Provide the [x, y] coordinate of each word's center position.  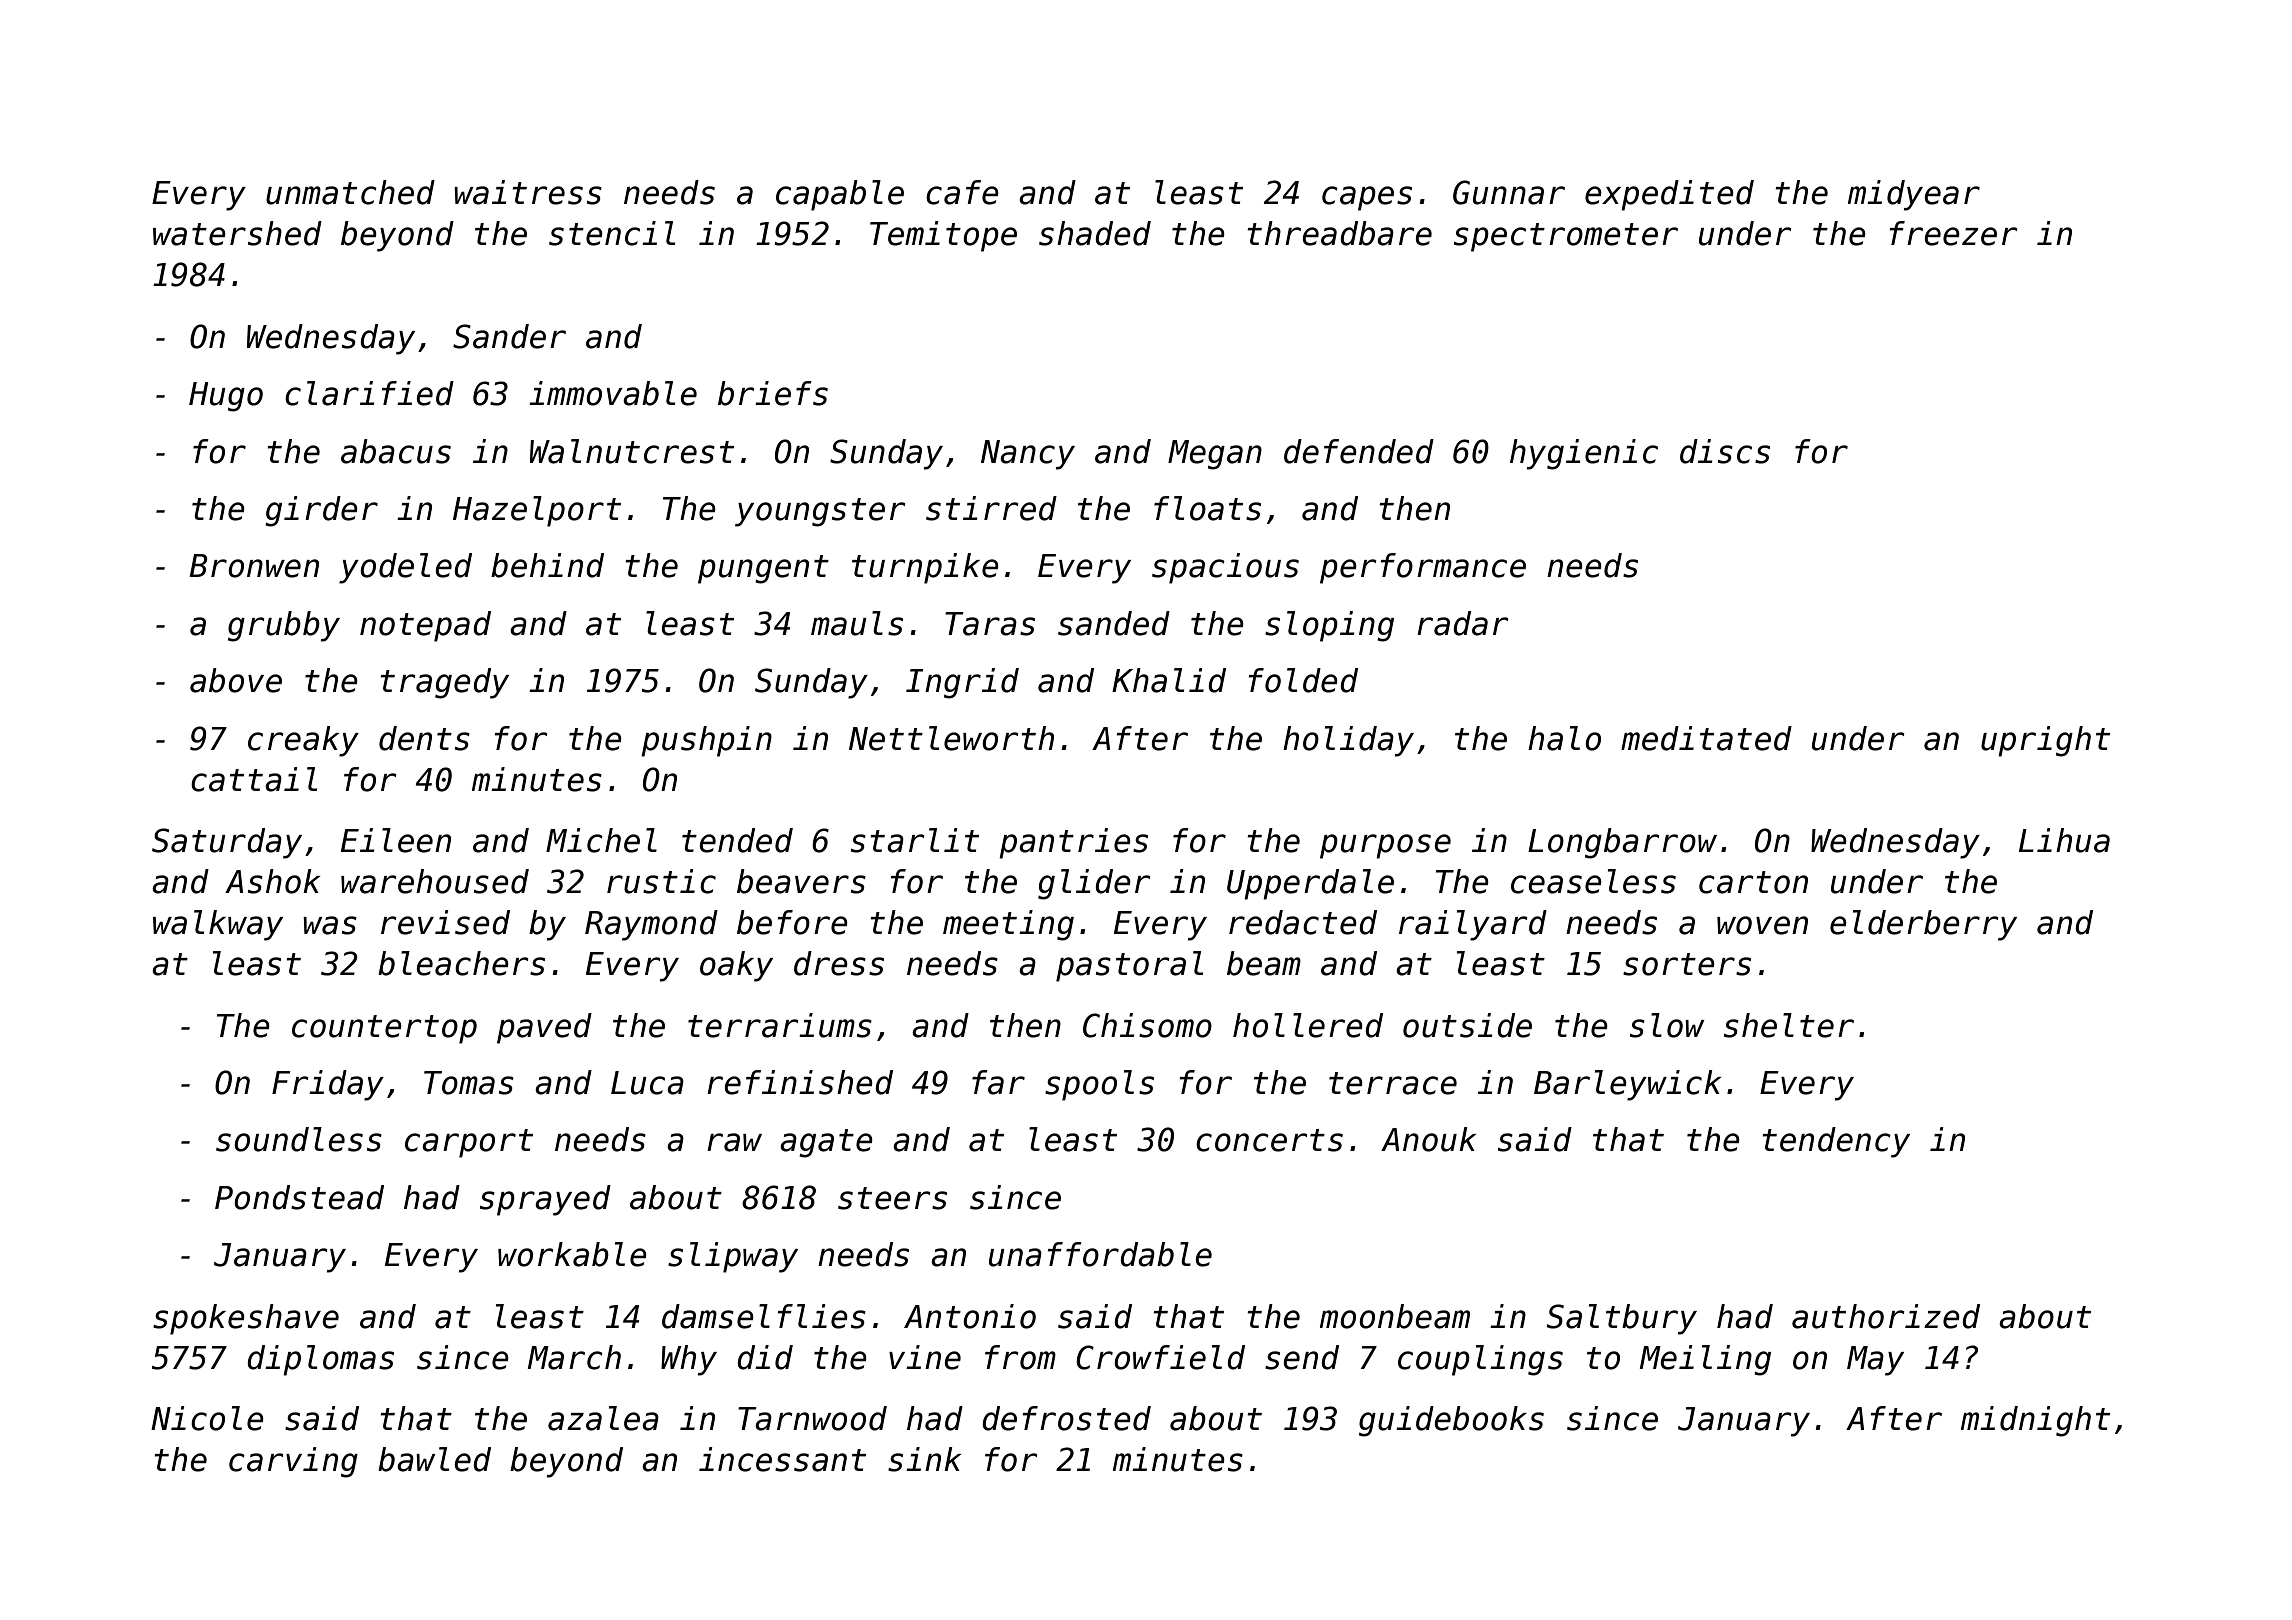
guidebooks [1451, 1421]
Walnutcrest [632, 451]
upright [2045, 741]
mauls [857, 623]
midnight [2035, 1421]
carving [293, 1462]
